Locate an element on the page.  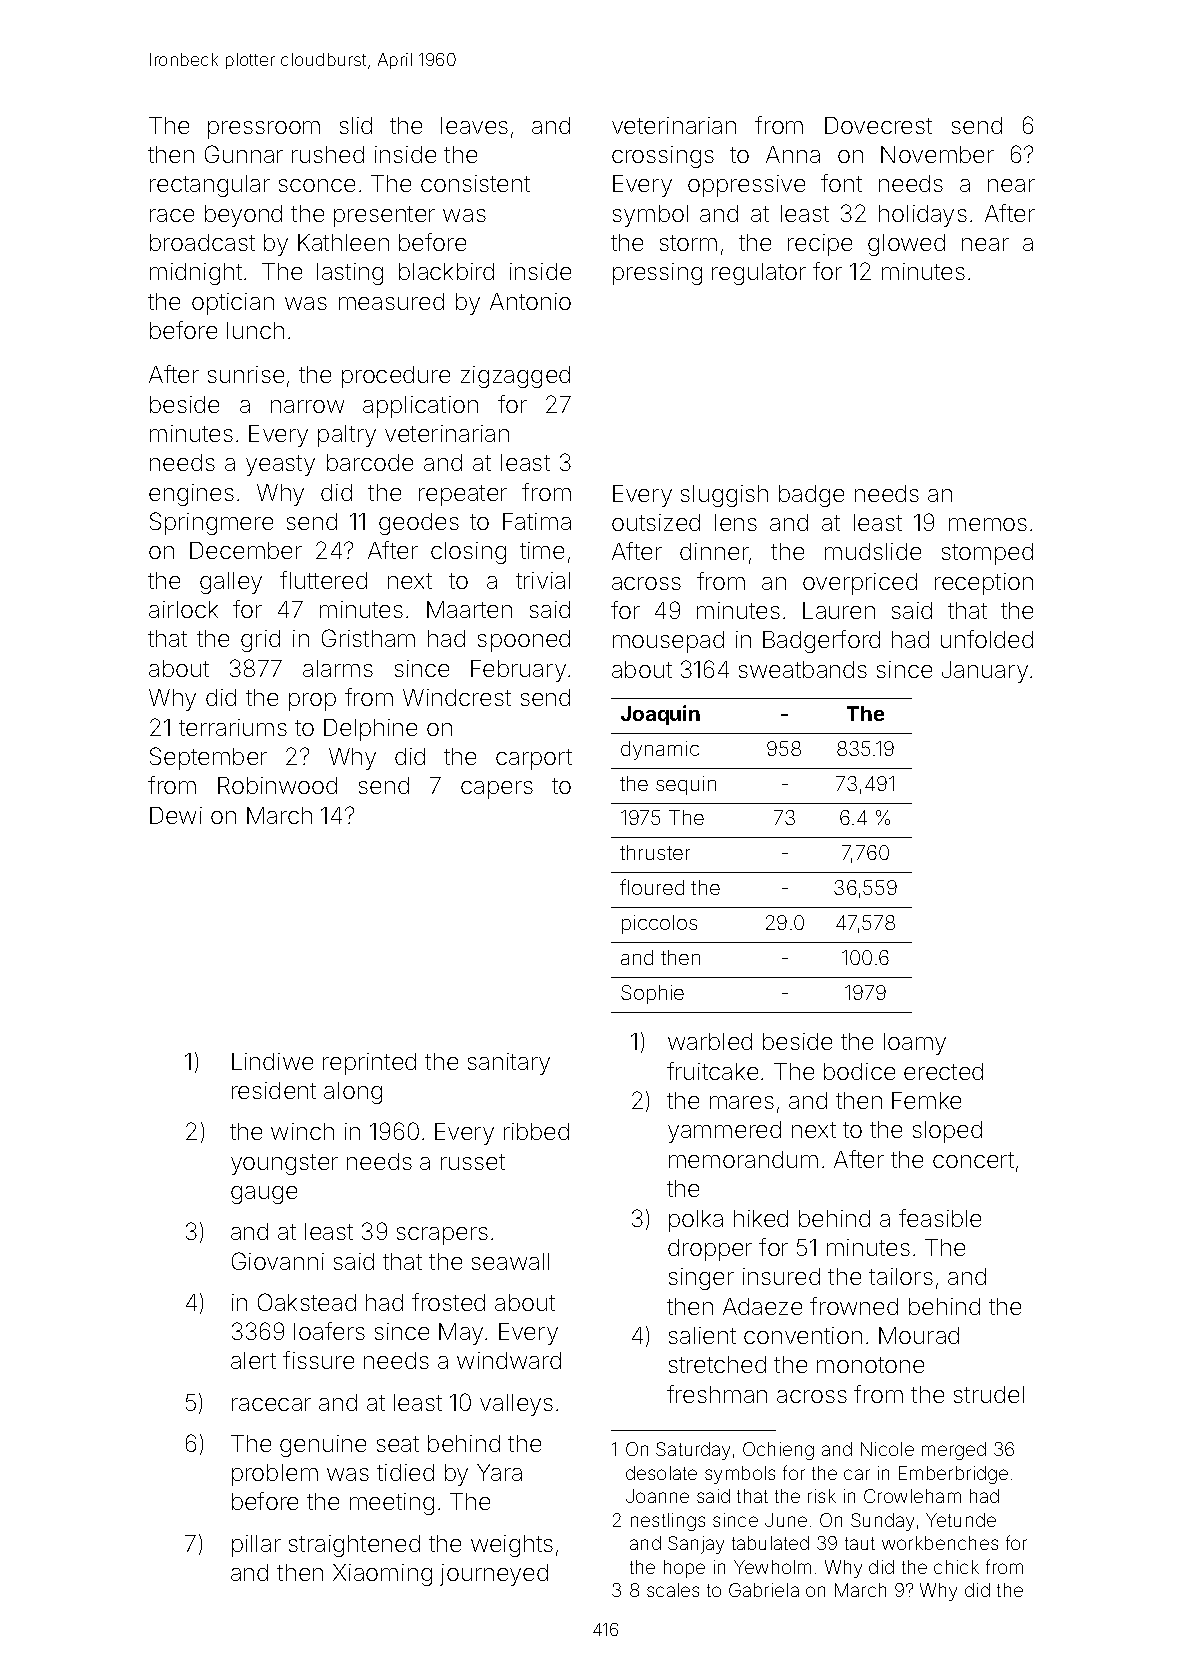
thruster is located at coordinates (655, 852).
